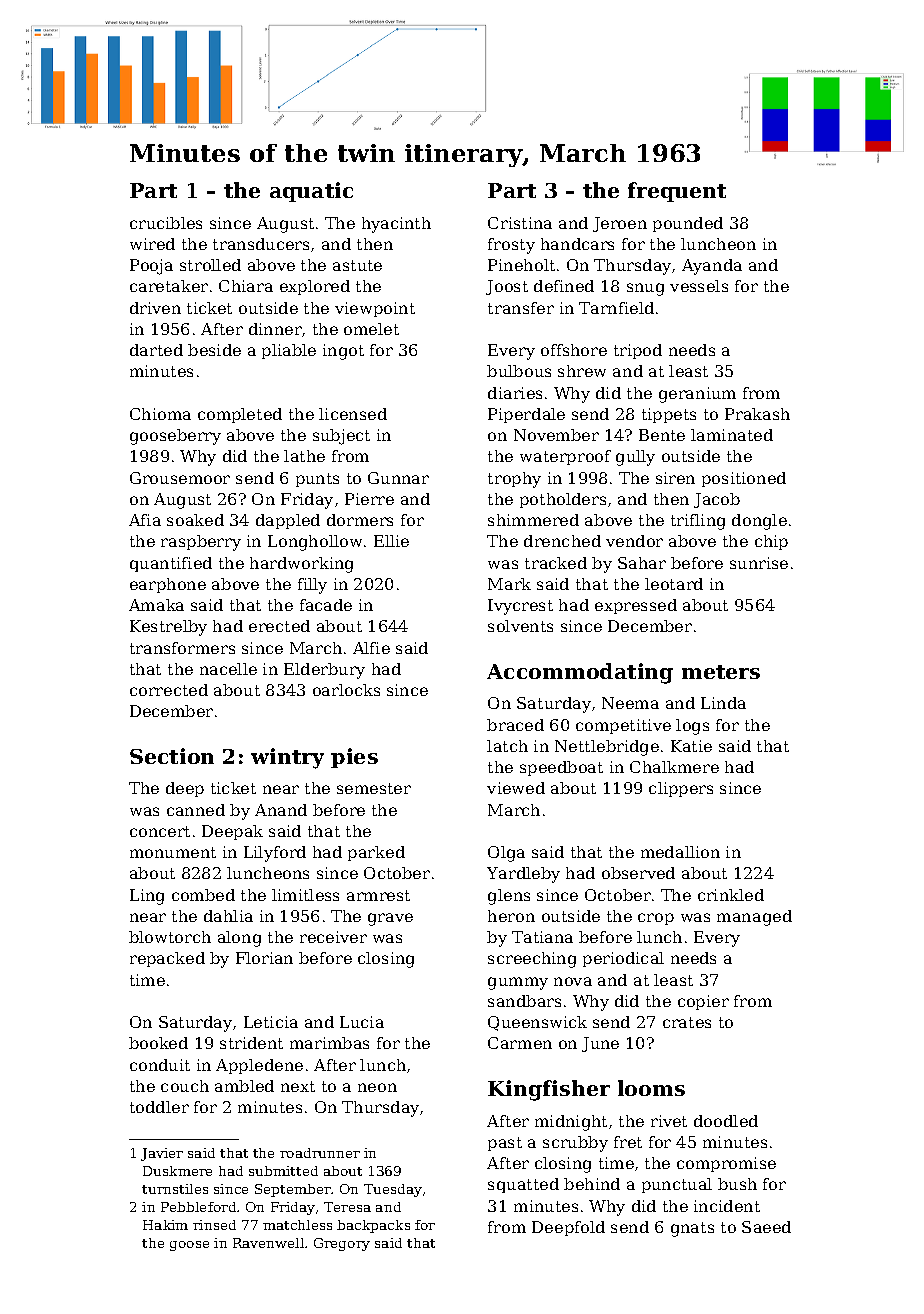  I want to click on Gunnar, so click(398, 478).
